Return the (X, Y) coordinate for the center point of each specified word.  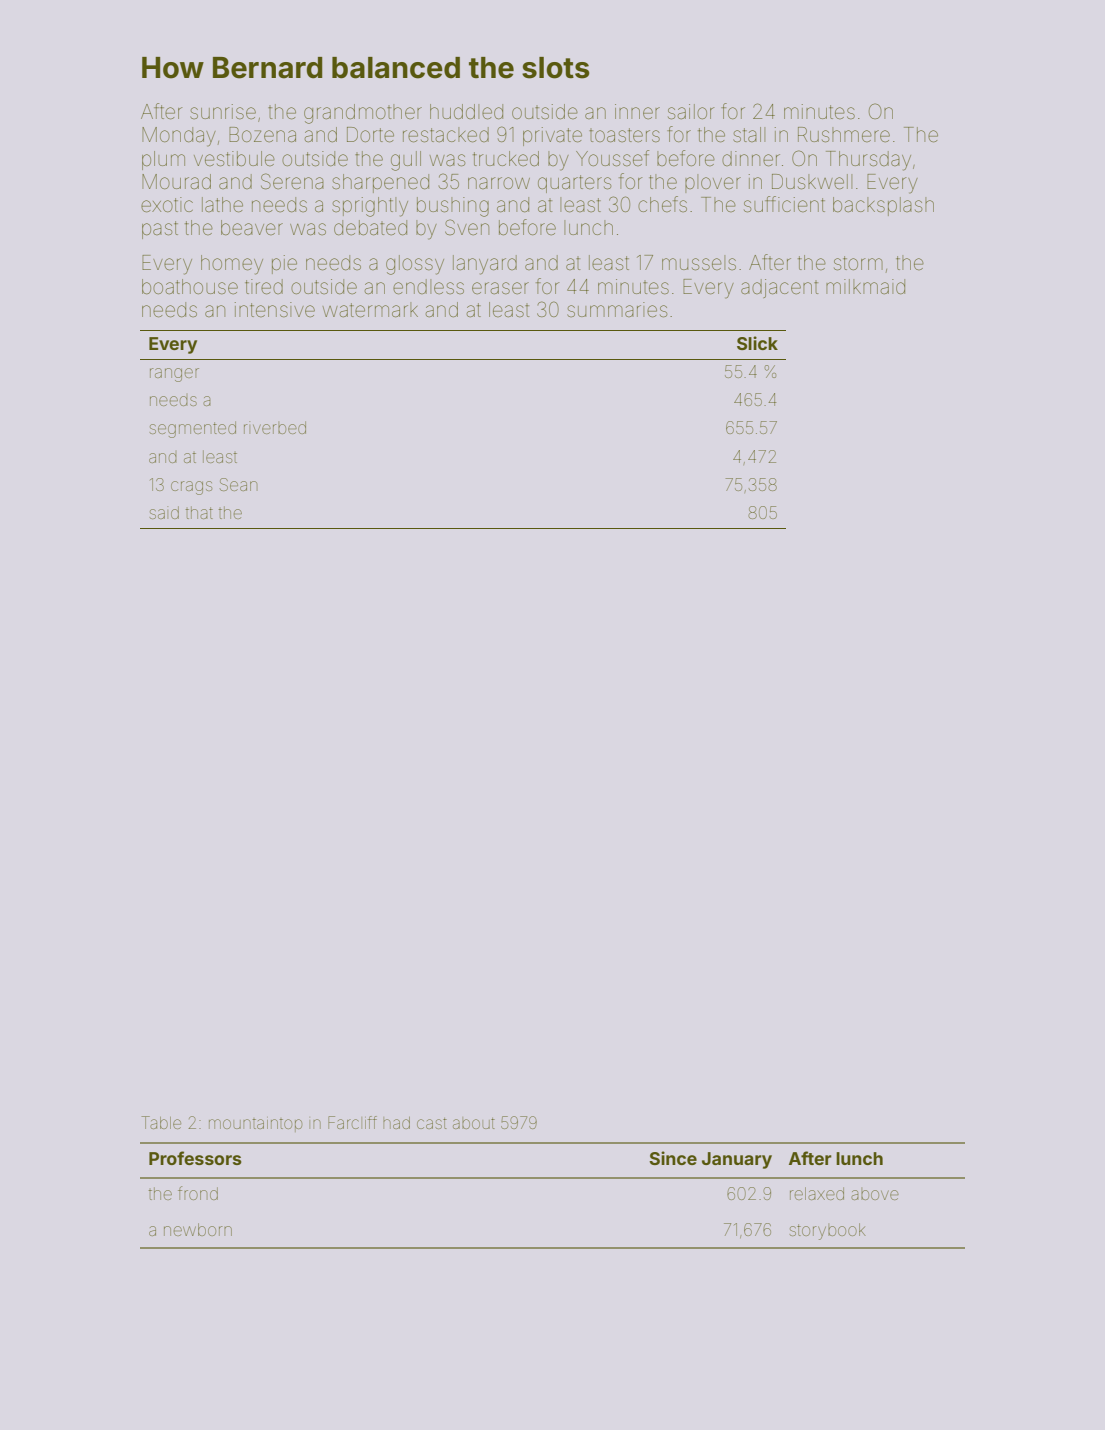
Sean (239, 484)
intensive (275, 309)
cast (432, 1123)
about (474, 1123)
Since (673, 1158)
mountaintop (255, 1124)
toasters (624, 135)
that (199, 512)
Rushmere (844, 135)
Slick (757, 343)
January (737, 1160)
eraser (500, 288)
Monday (179, 137)
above (875, 1194)
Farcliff (352, 1122)
